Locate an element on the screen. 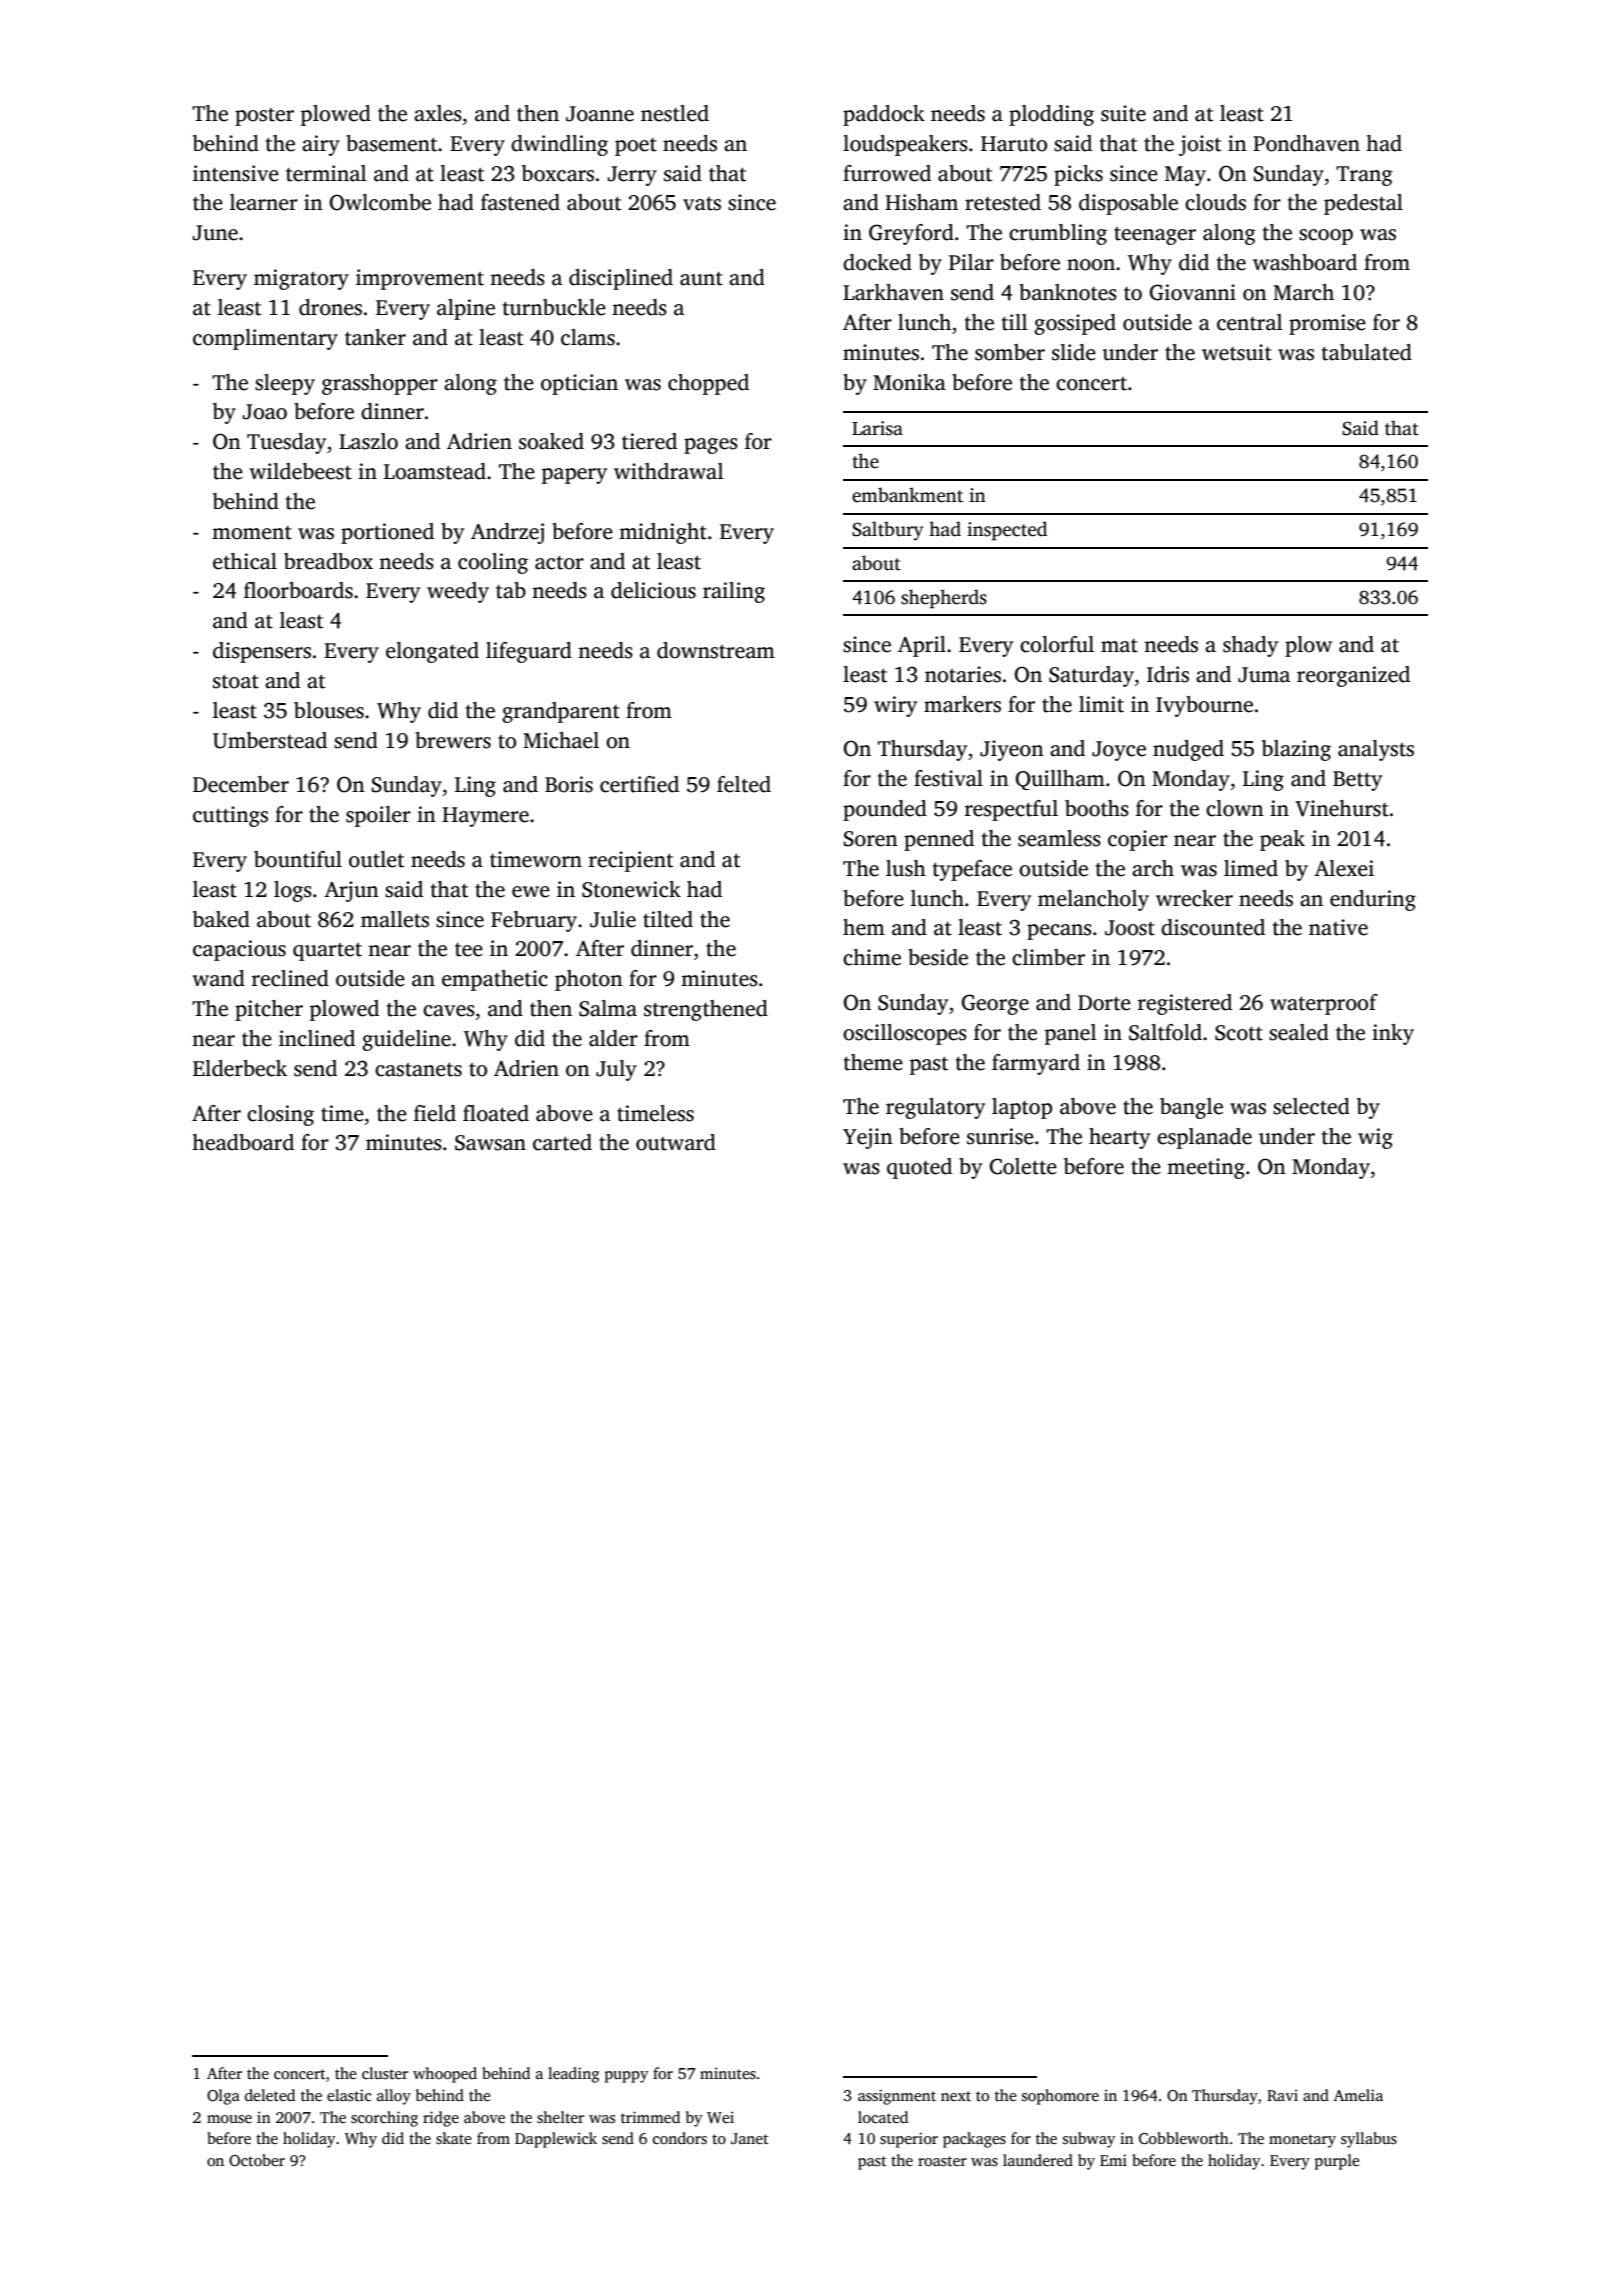 Image resolution: width=1620 pixels, height=2292 pixels. complimentary is located at coordinates (265, 339).
